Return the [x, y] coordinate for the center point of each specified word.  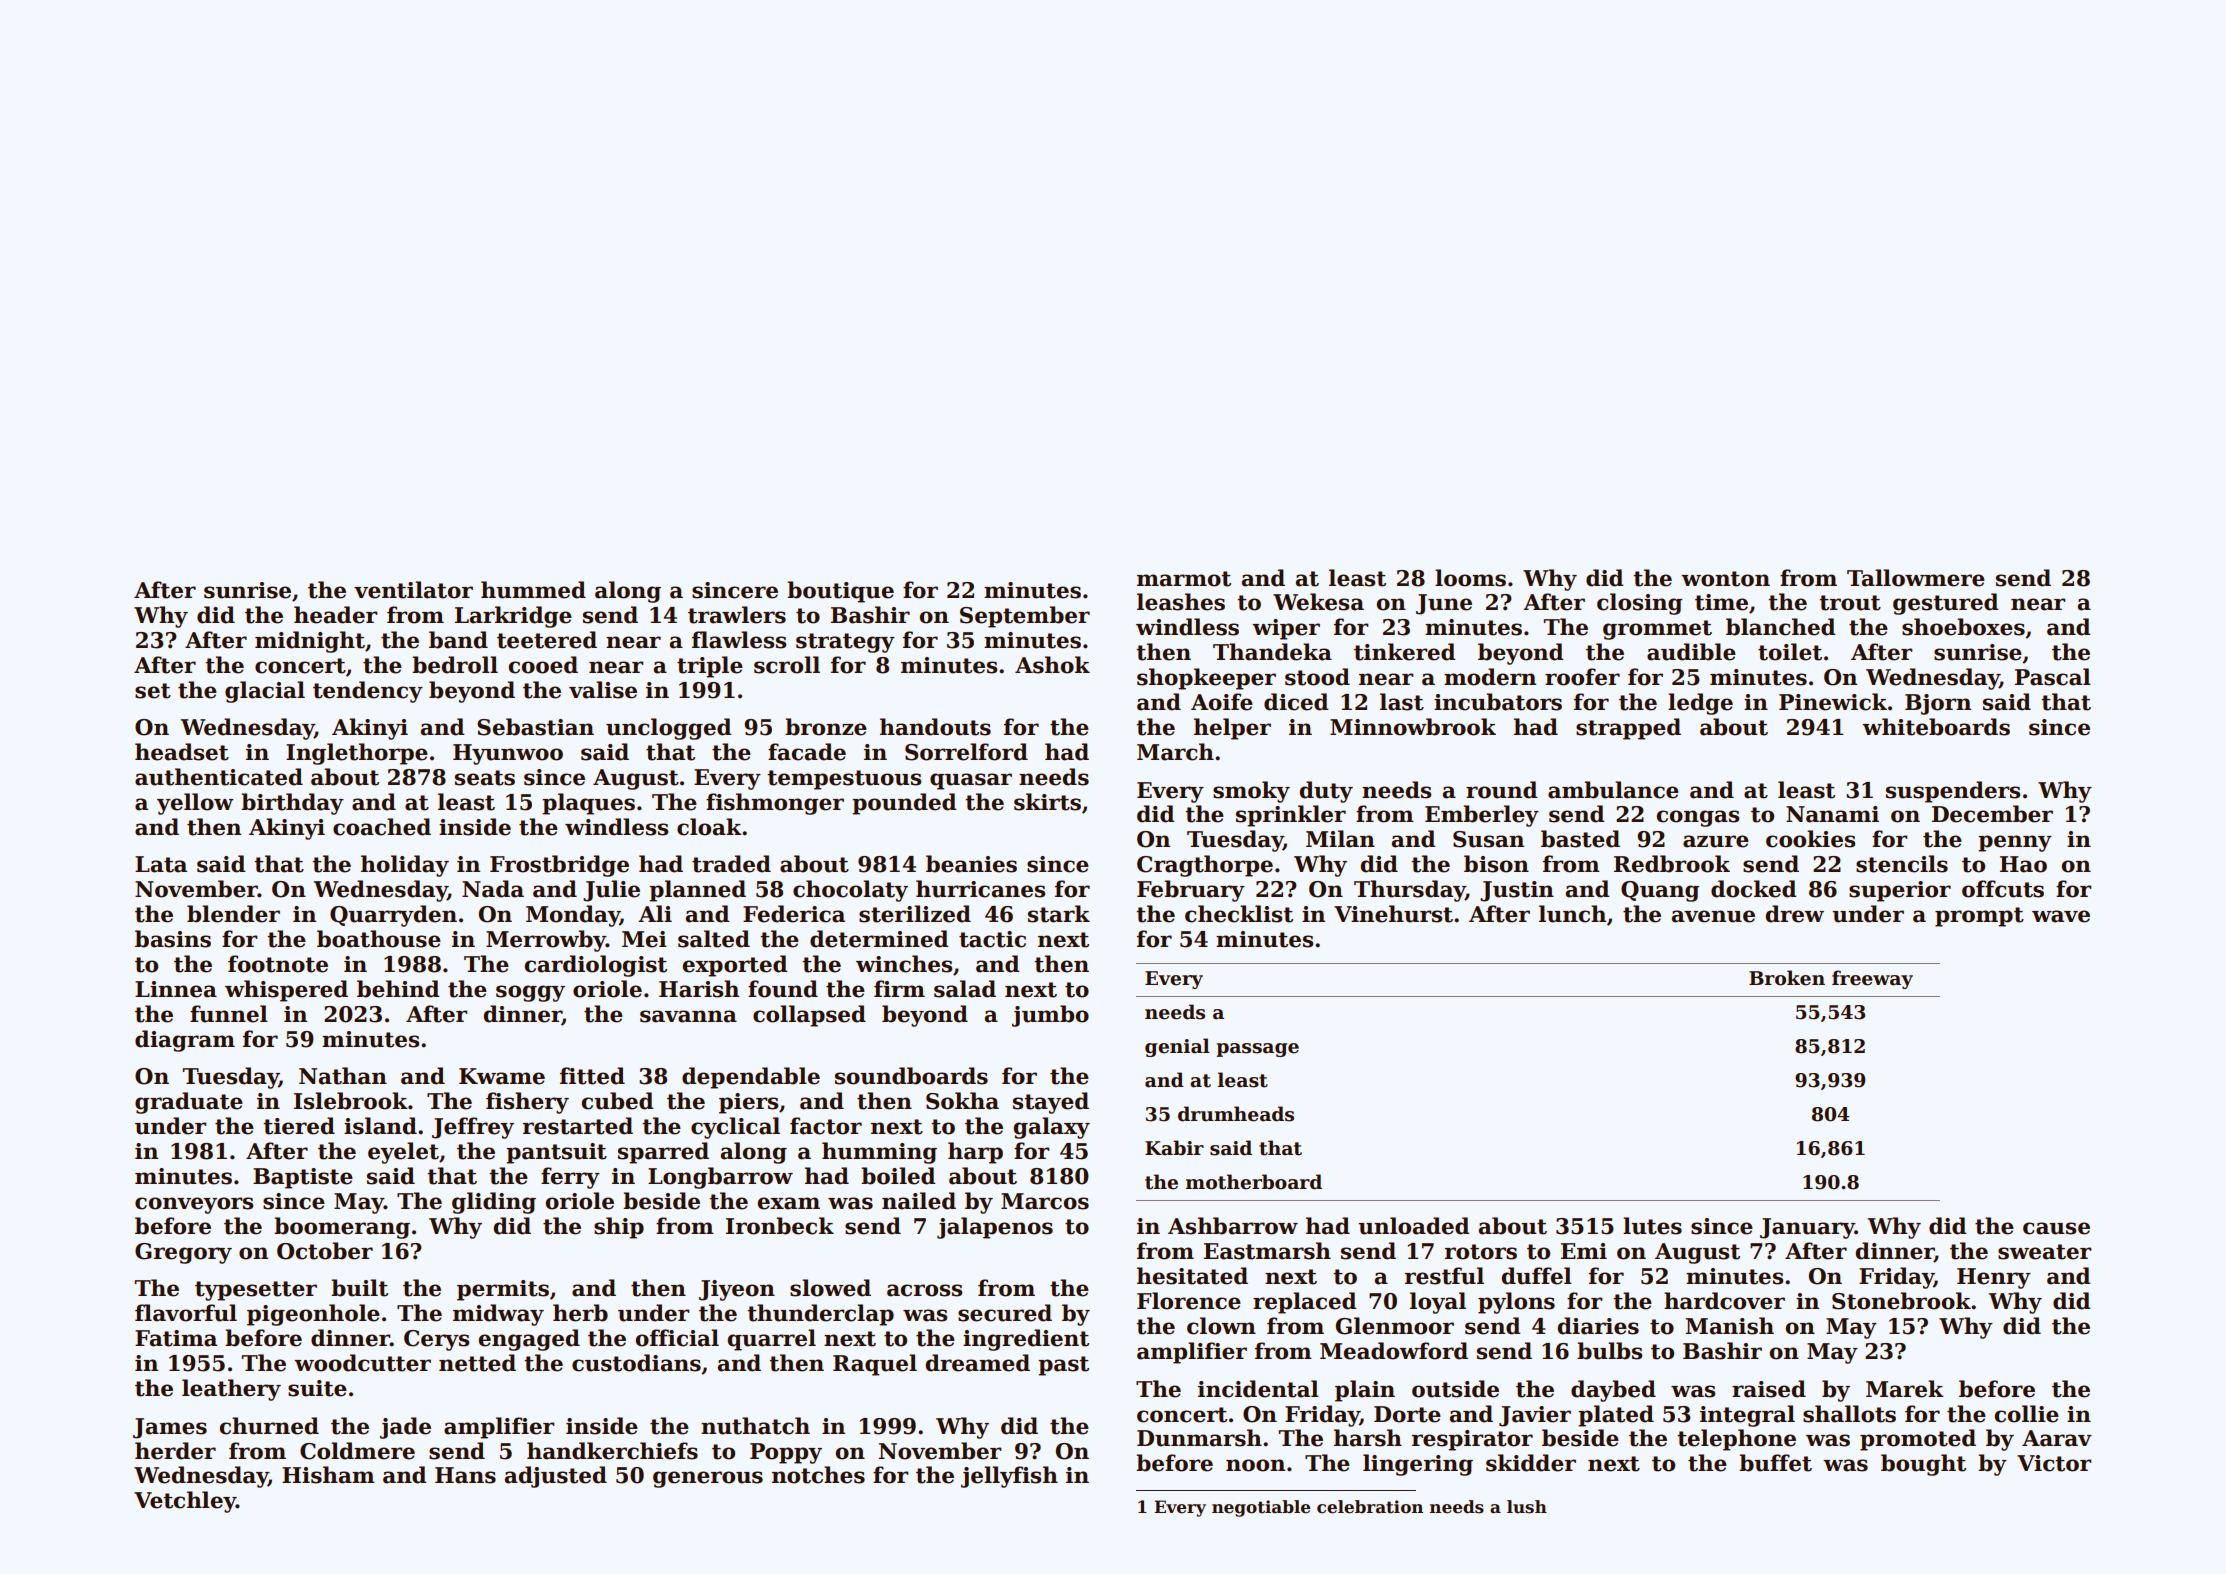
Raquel [875, 1365]
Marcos [1045, 1201]
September [1025, 617]
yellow [195, 804]
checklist [1239, 914]
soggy [530, 993]
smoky [1251, 792]
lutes [1652, 1226]
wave [2061, 916]
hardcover [1724, 1301]
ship [619, 1228]
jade [405, 1428]
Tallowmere [1916, 578]
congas [1697, 818]
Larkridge [513, 617]
